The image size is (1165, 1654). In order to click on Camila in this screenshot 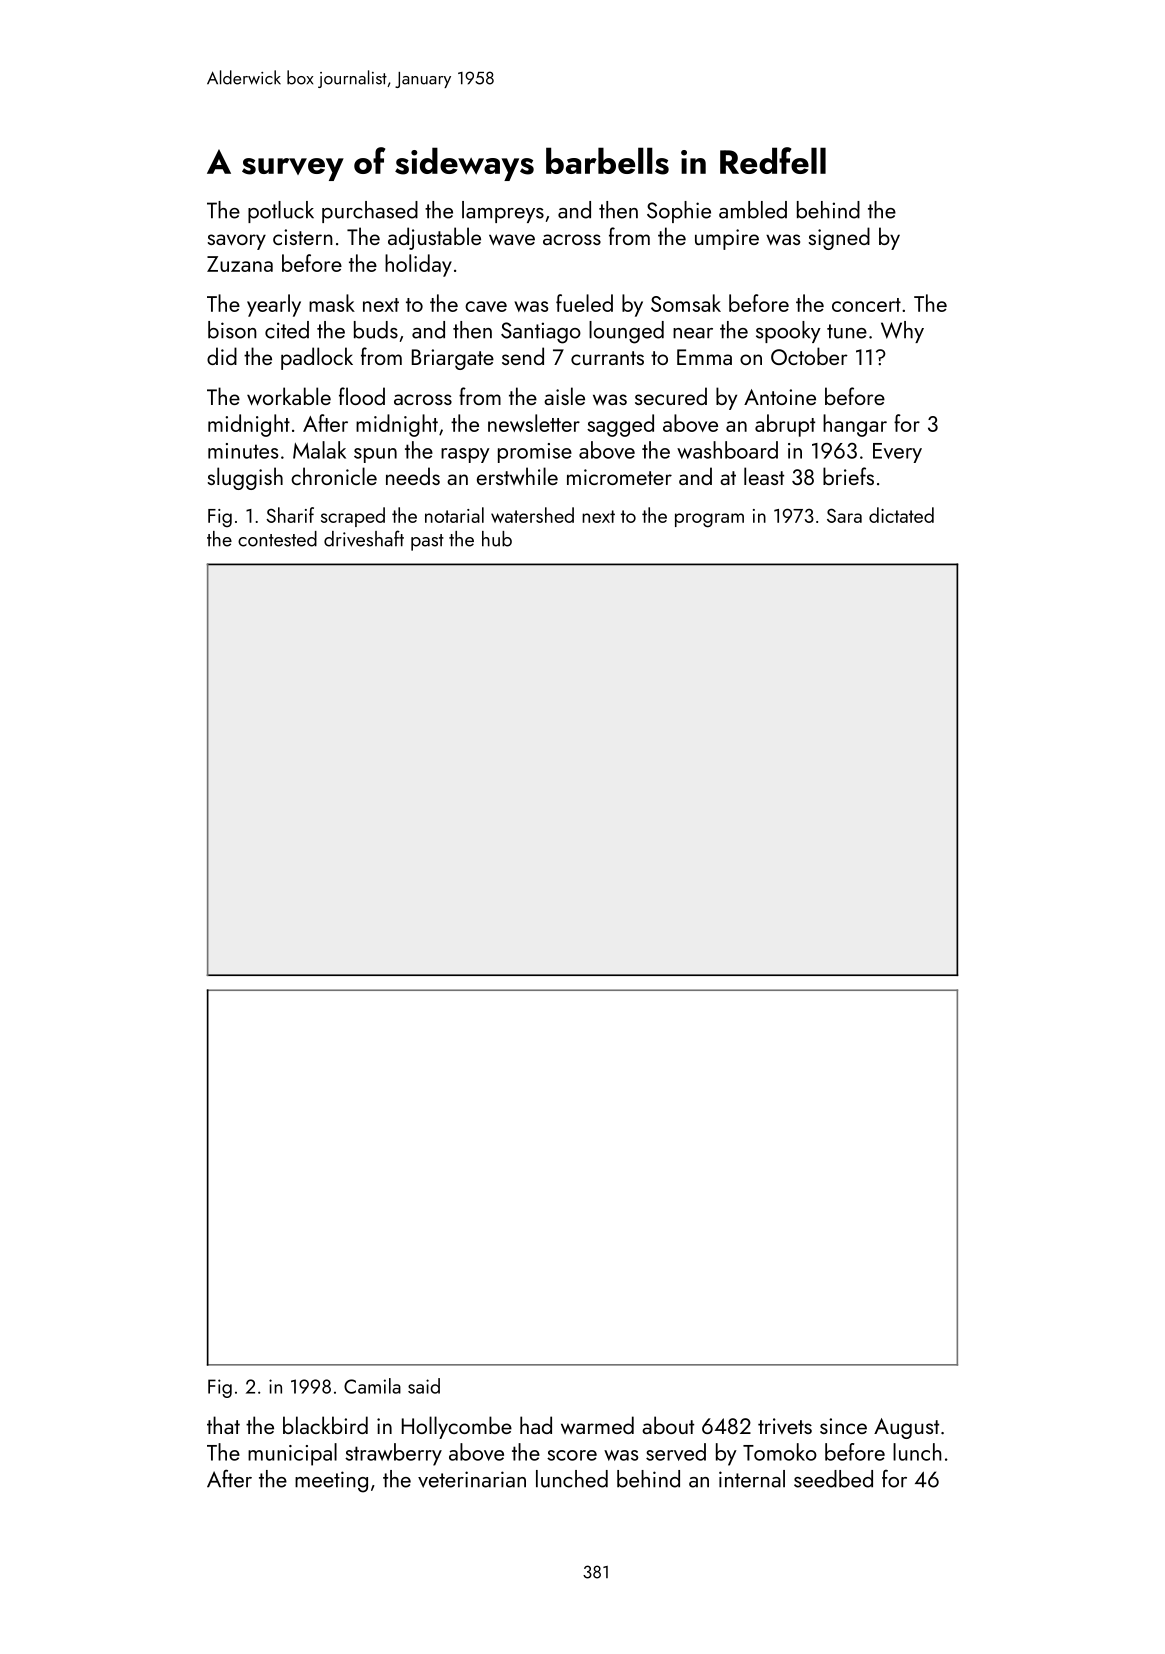, I will do `click(372, 1386)`.
